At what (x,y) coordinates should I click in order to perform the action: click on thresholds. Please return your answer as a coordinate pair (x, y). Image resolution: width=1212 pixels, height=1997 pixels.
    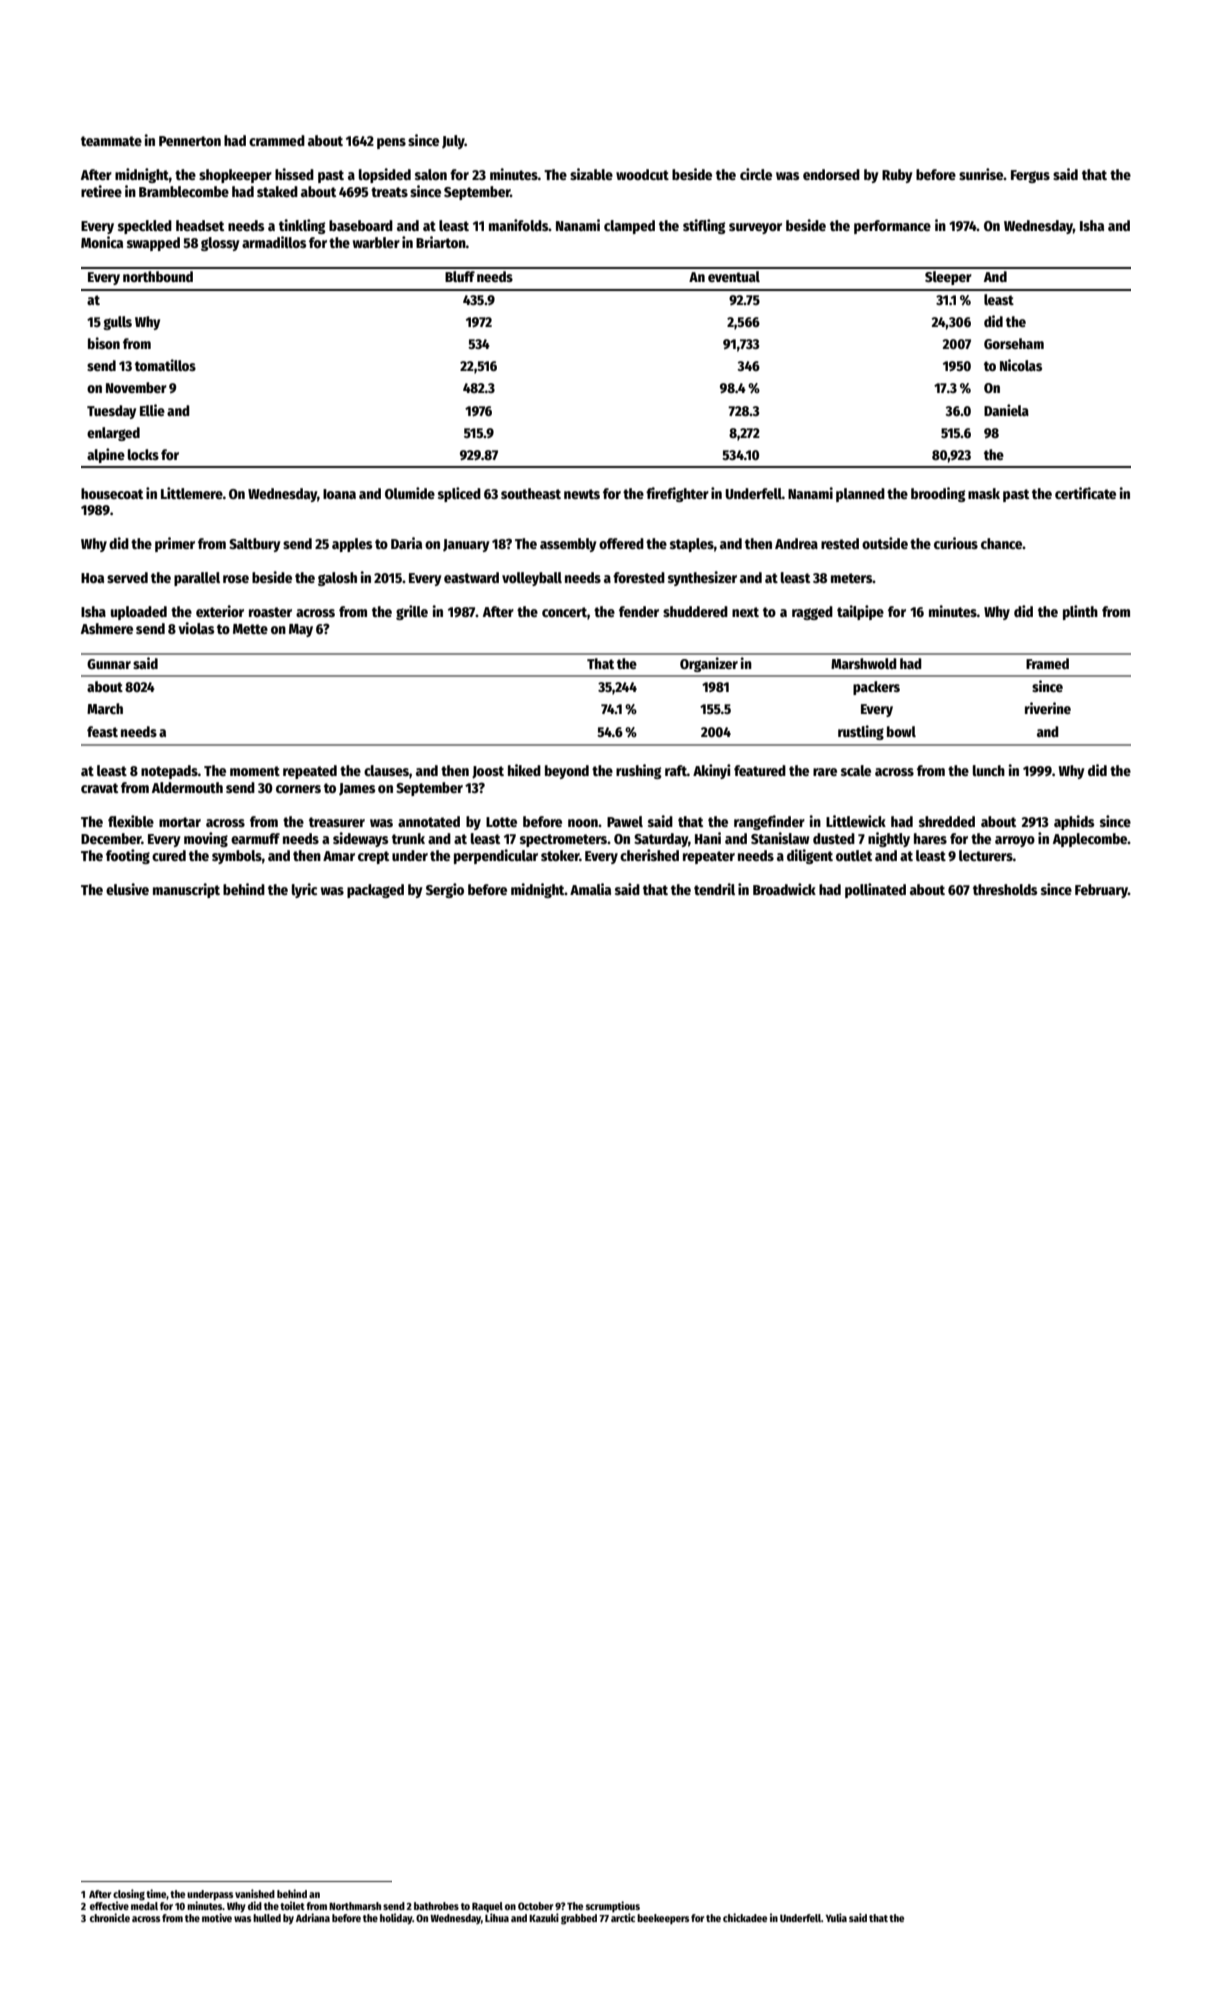
    Looking at the image, I should click on (1005, 889).
